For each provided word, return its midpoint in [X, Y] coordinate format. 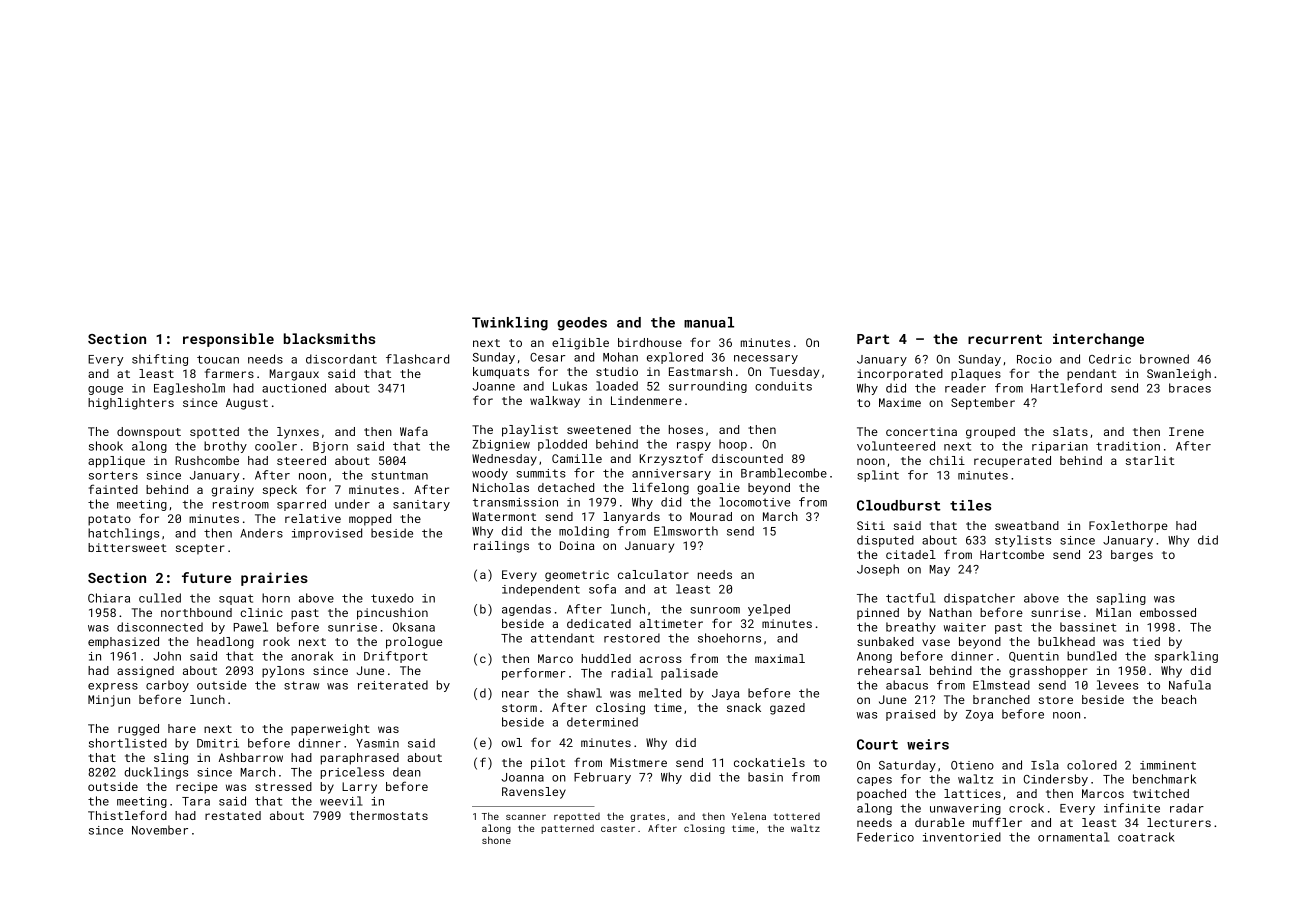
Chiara [109, 598]
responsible [228, 340]
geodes [582, 324]
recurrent [1005, 339]
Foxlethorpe [1128, 527]
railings [501, 547]
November [160, 830]
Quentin [1034, 657]
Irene [1186, 431]
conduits [783, 386]
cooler [276, 446]
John [167, 656]
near [515, 694]
